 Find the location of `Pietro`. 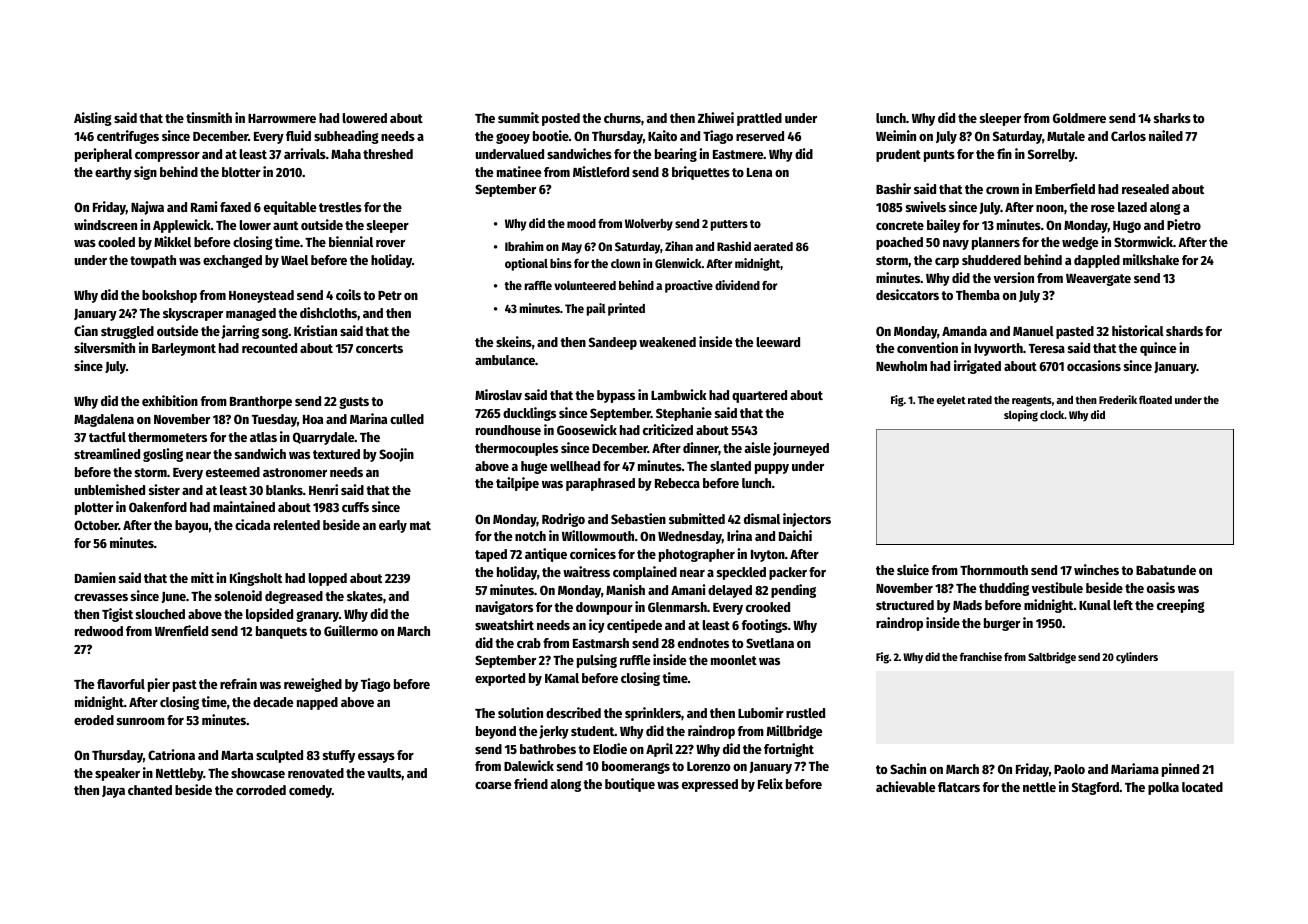

Pietro is located at coordinates (1184, 224).
